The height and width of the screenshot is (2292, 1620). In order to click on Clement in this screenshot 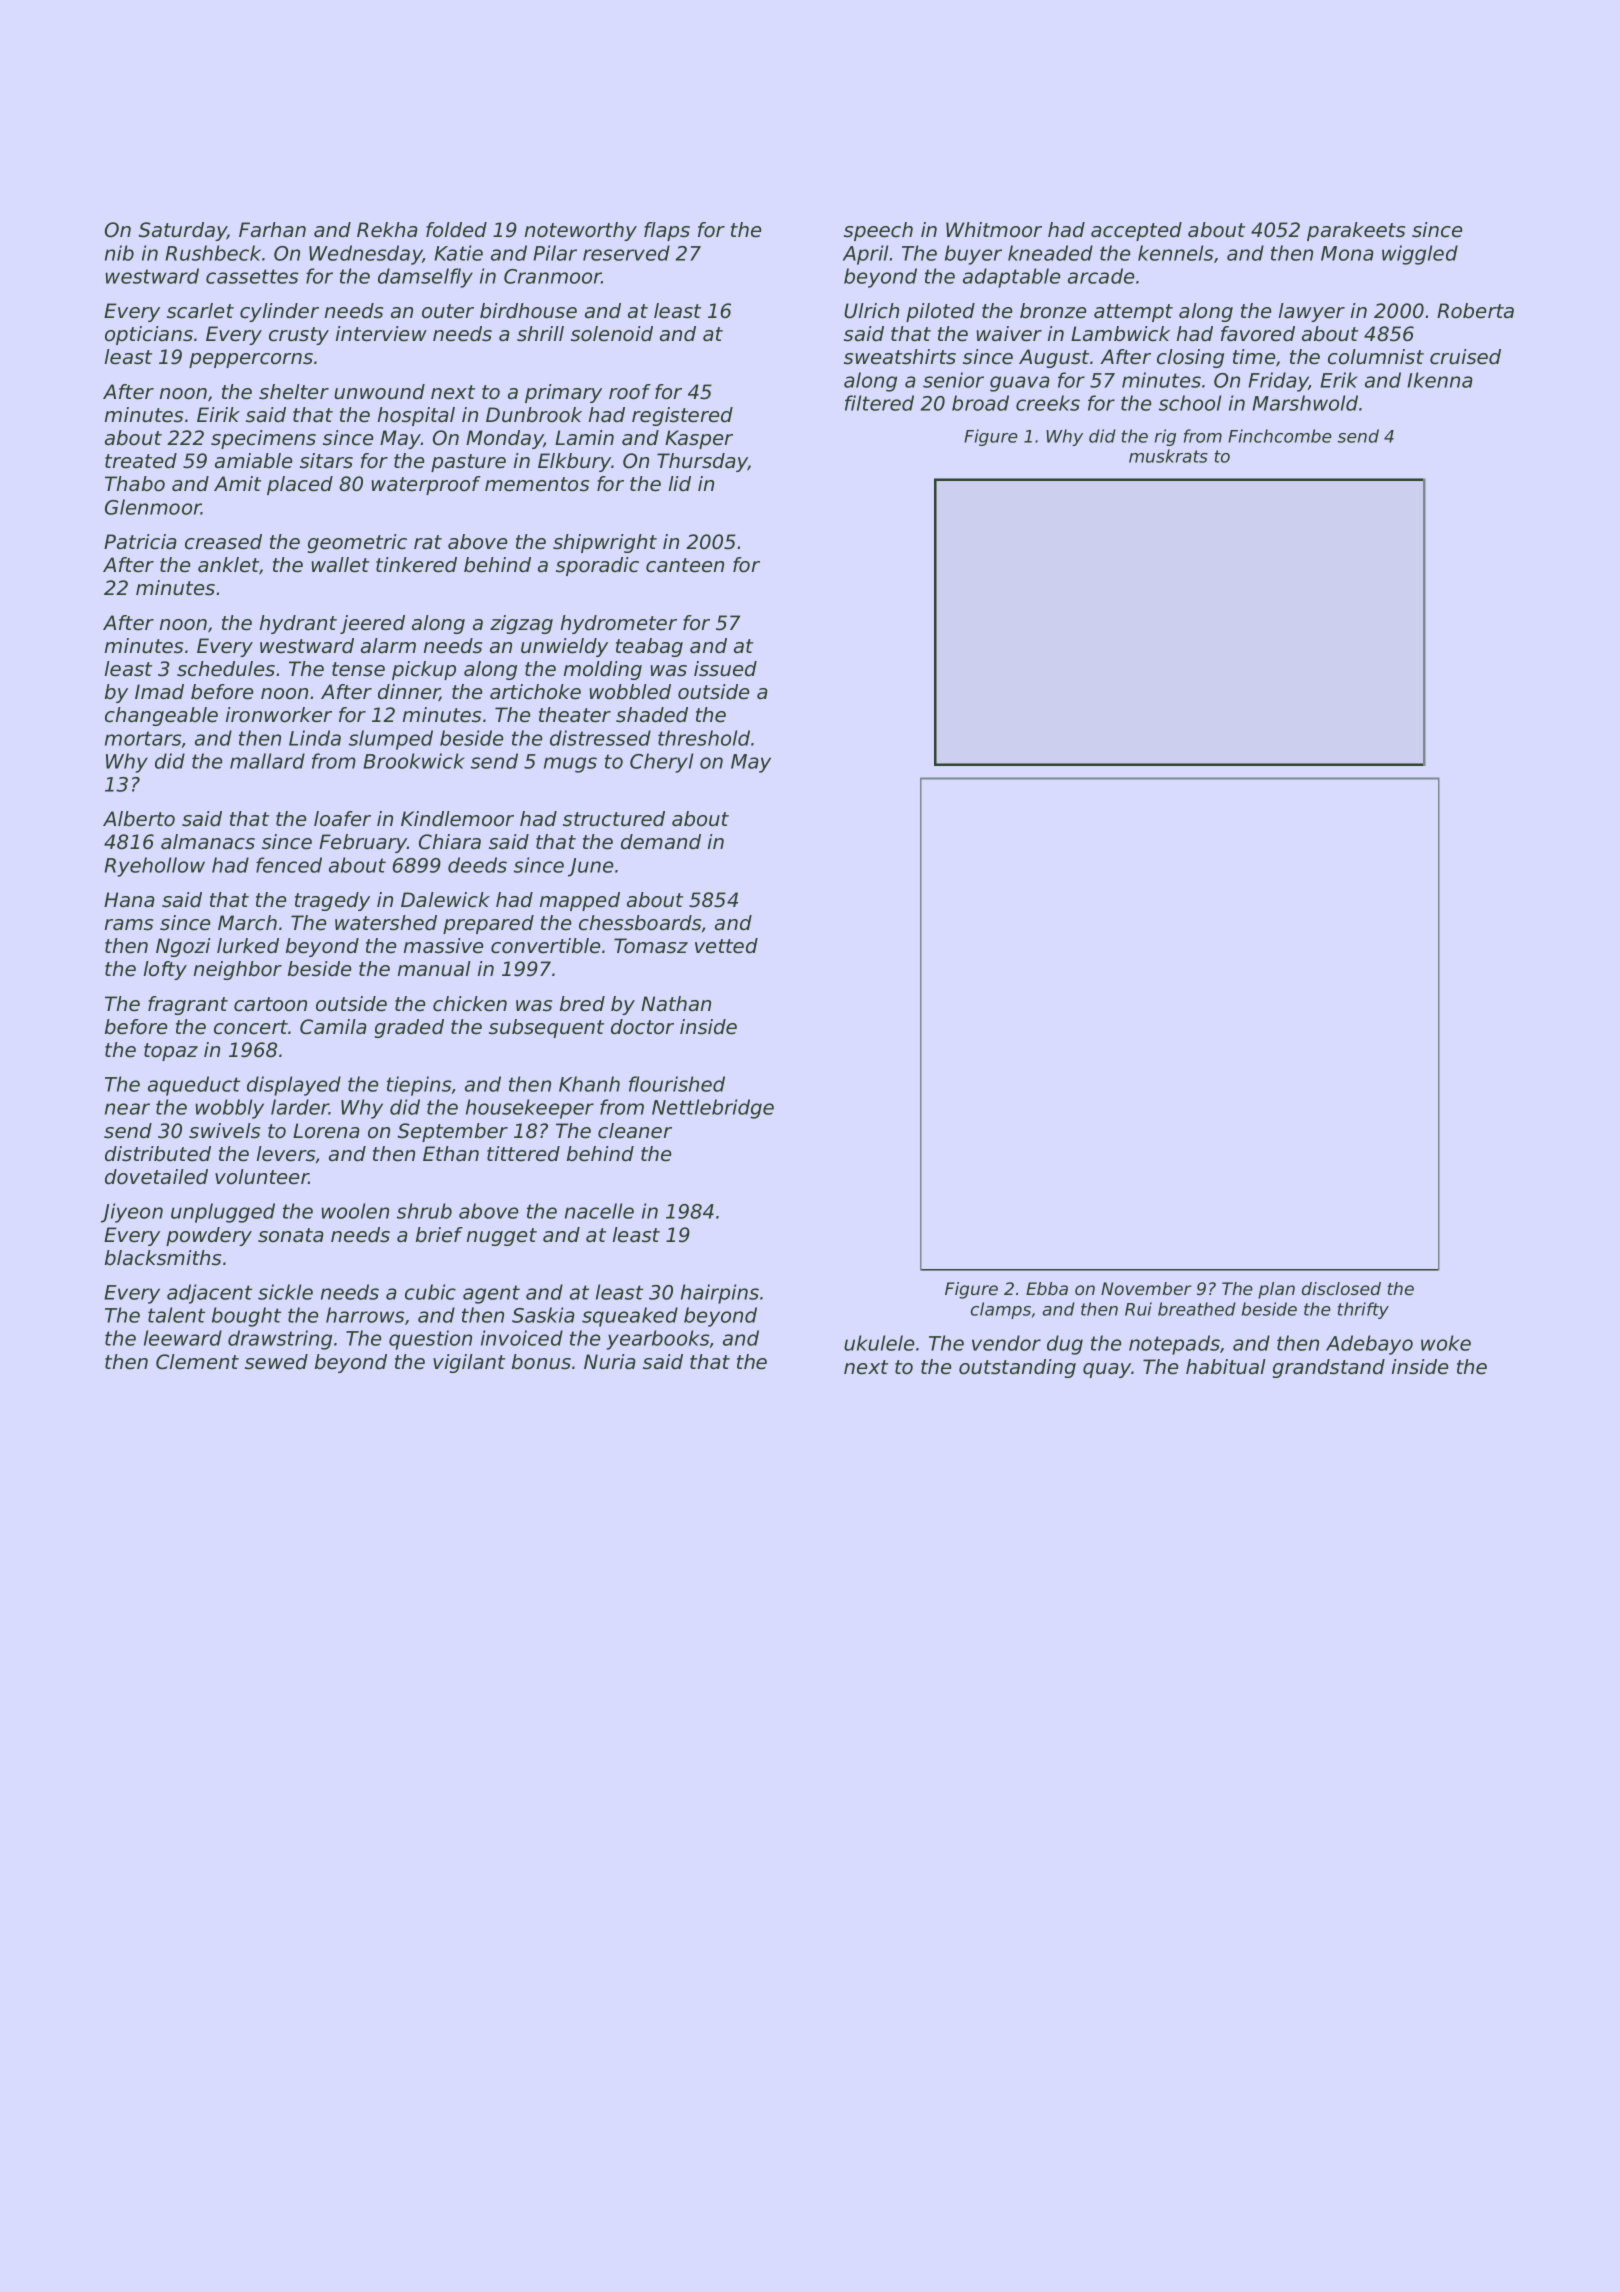, I will do `click(197, 1362)`.
